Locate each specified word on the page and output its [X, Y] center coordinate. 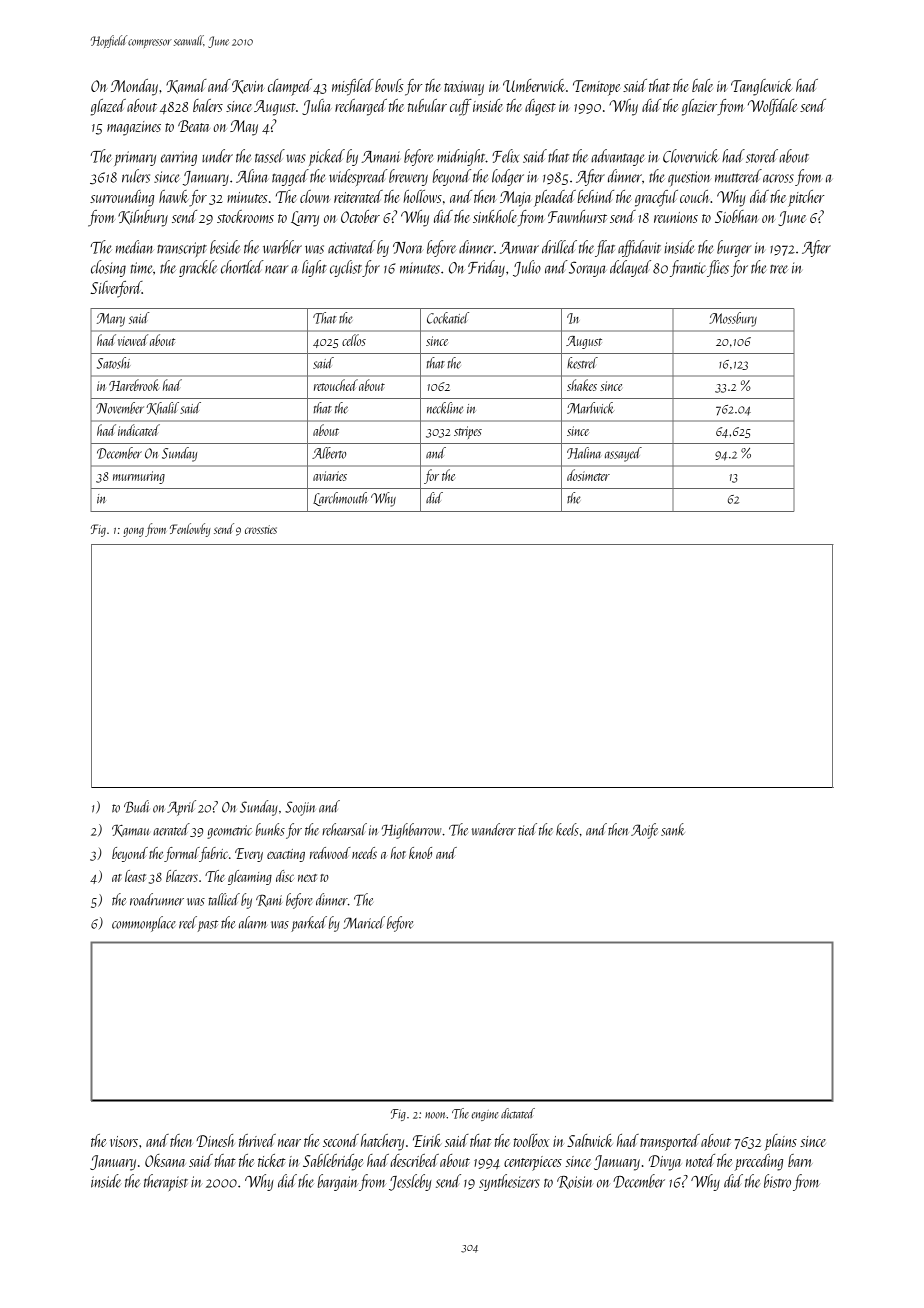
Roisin [575, 1182]
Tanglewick [762, 87]
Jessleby [410, 1182]
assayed [623, 454]
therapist [166, 1182]
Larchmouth [340, 499]
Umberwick [534, 85]
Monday [134, 87]
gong [133, 532]
